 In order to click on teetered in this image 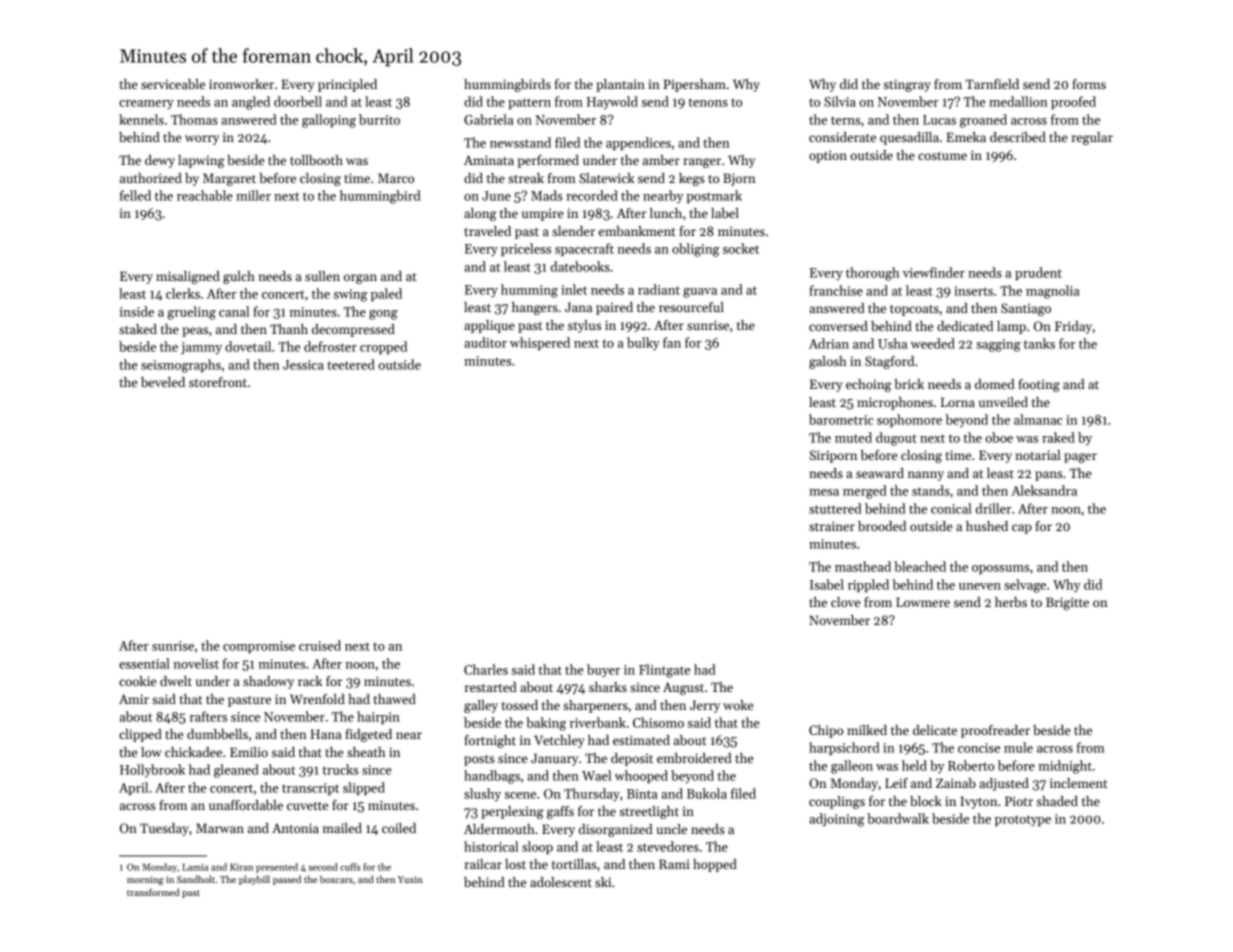, I will do `click(351, 364)`.
